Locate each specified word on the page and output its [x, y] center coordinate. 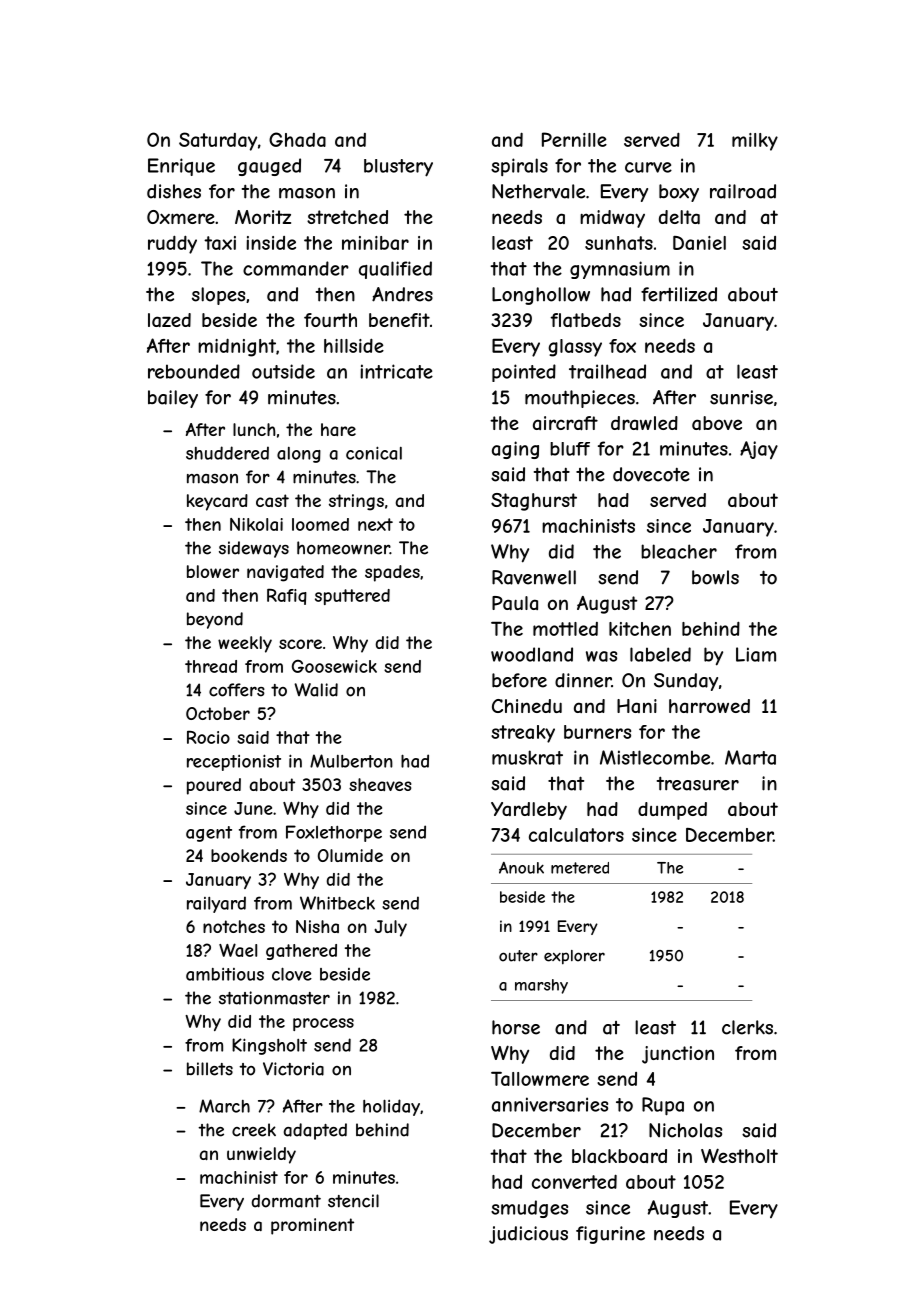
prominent [312, 1226]
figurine [610, 1235]
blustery [398, 168]
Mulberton [351, 761]
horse [516, 1027]
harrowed [709, 706]
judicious [528, 1235]
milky [755, 142]
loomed [320, 524]
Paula [515, 603]
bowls [715, 577]
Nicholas [685, 1130]
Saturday [218, 141]
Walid [316, 690]
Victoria [293, 1069]
